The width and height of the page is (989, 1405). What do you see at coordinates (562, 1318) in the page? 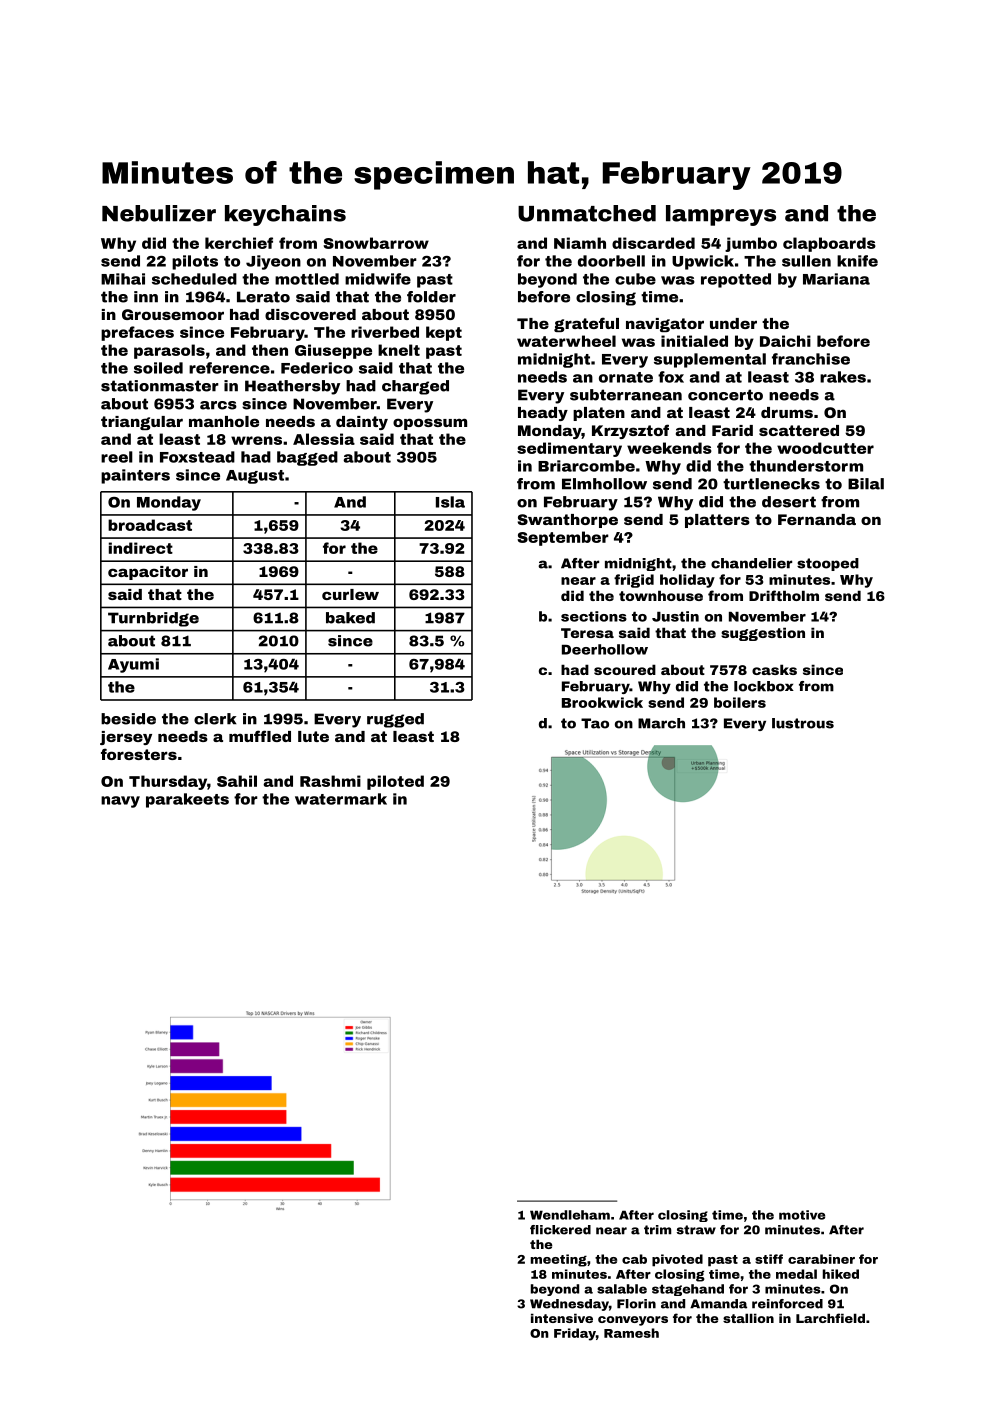
I see `intensive` at bounding box center [562, 1318].
